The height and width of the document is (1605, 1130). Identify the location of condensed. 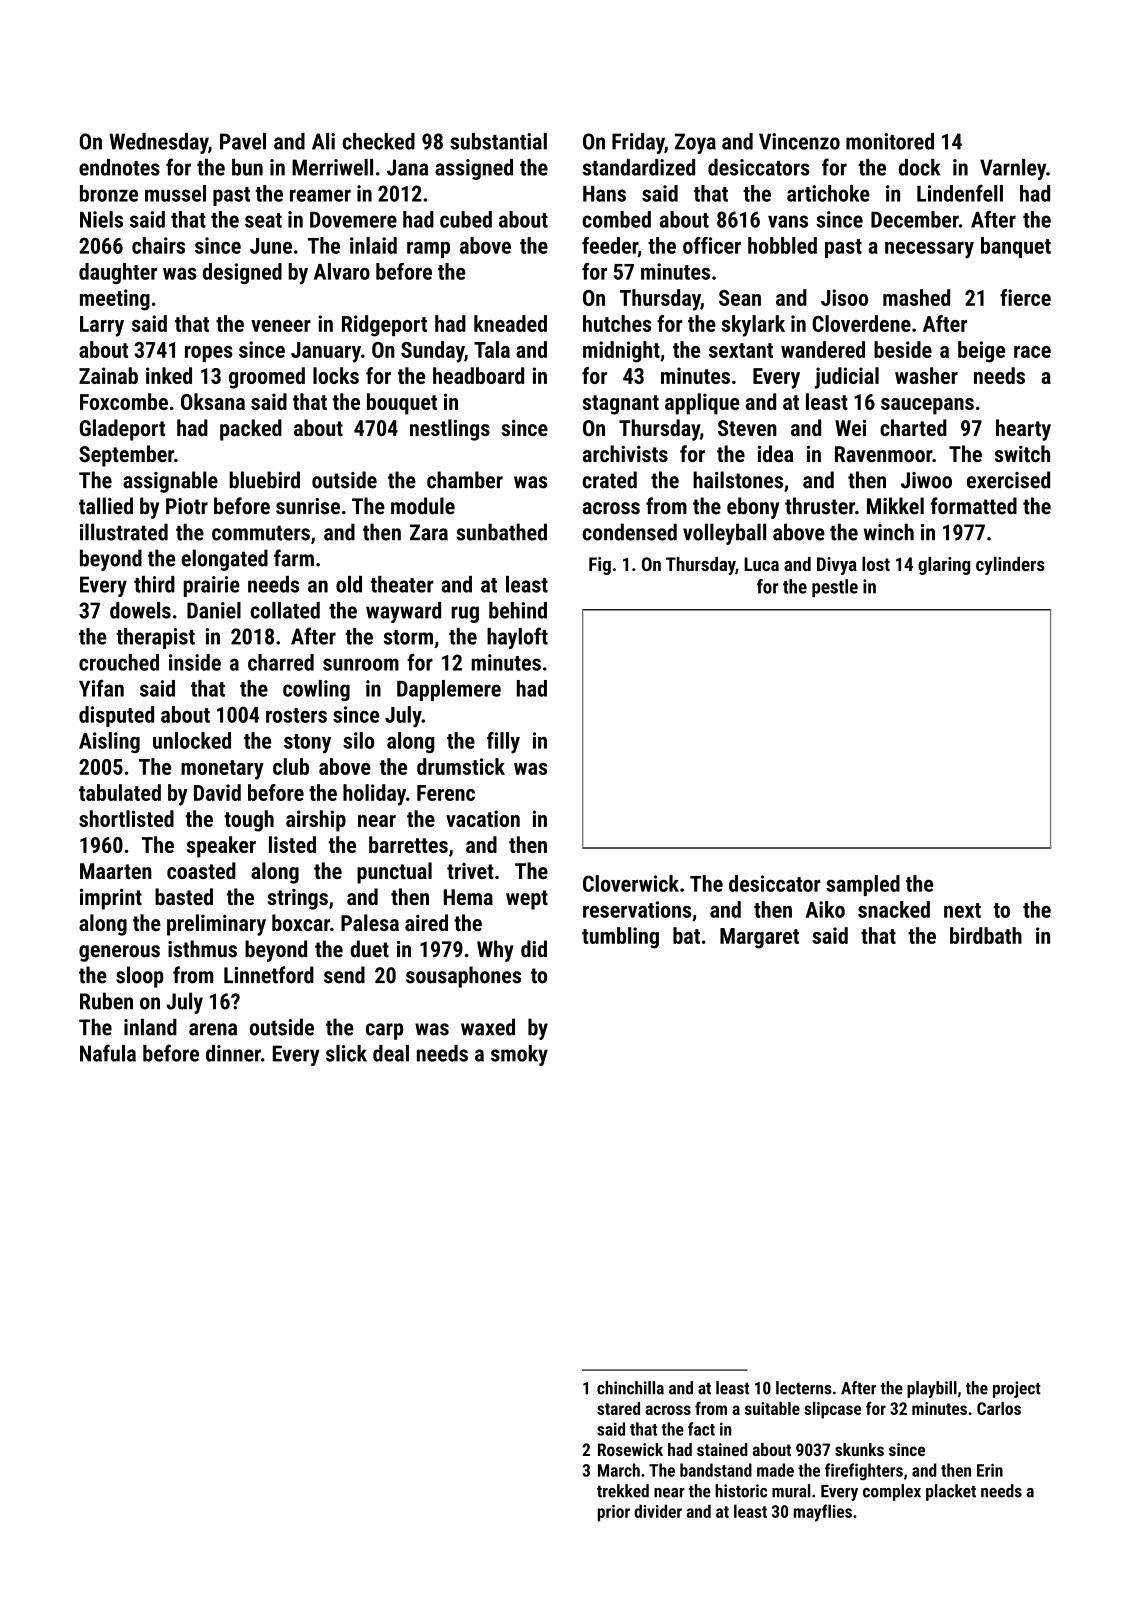
(630, 532).
